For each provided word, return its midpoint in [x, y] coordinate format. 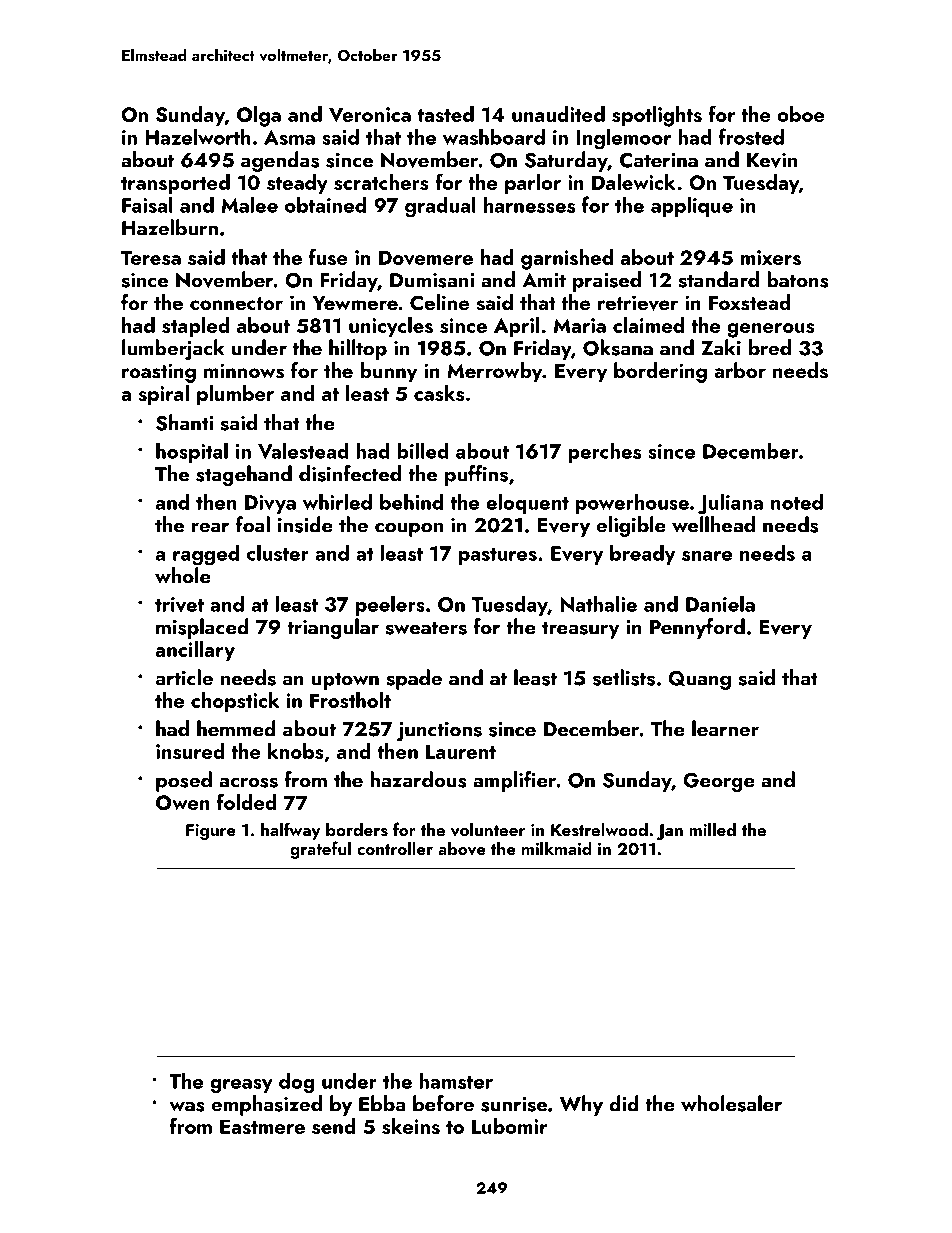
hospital [192, 452]
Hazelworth [198, 136]
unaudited [558, 114]
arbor [740, 370]
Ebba [382, 1103]
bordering [660, 372]
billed [423, 450]
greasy [241, 1086]
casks [439, 393]
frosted [751, 136]
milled [712, 829]
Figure [211, 832]
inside [305, 524]
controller [395, 848]
